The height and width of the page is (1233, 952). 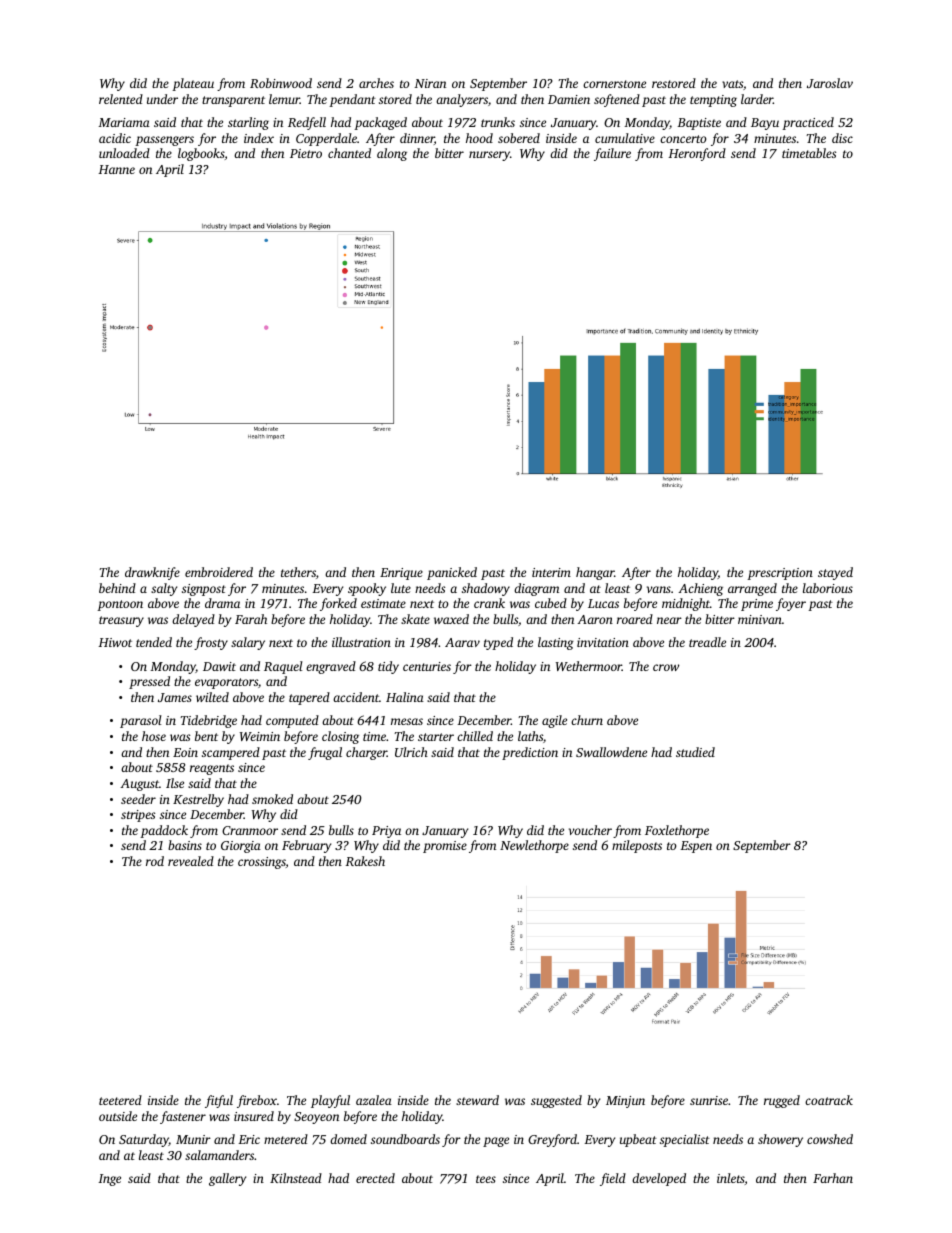 What do you see at coordinates (696, 847) in the page?
I see `Espen` at bounding box center [696, 847].
